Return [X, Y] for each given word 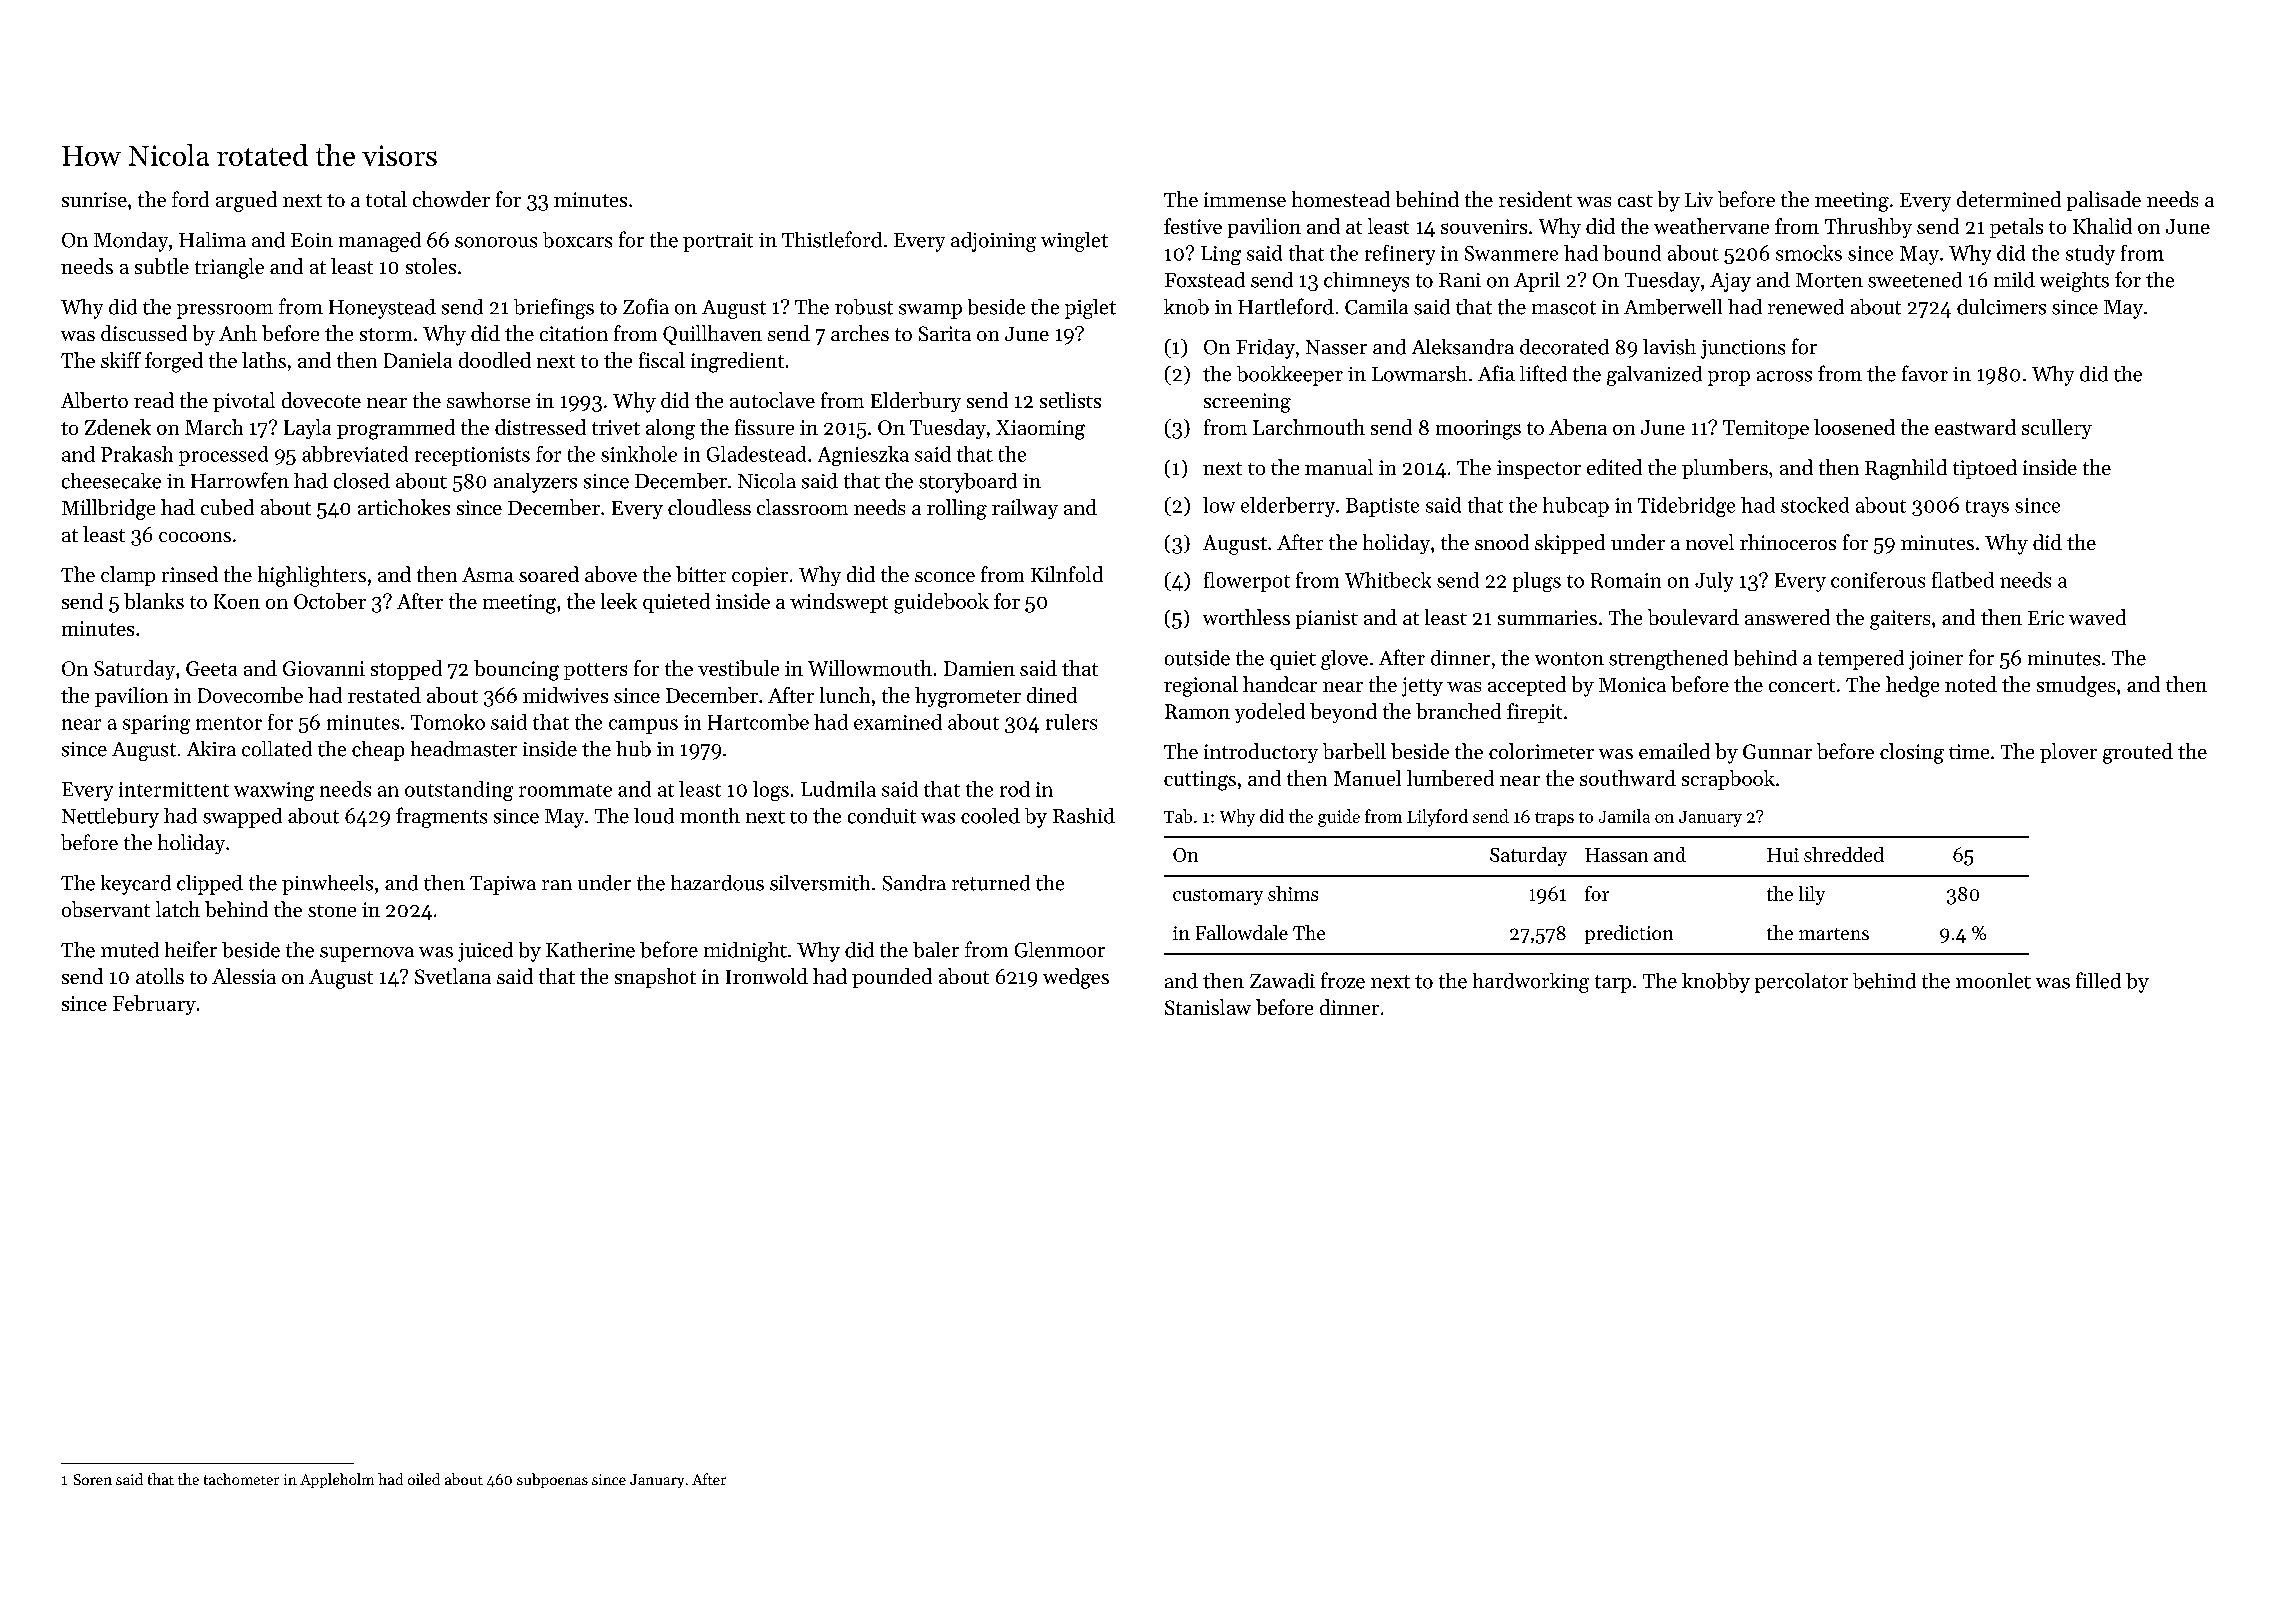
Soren [93, 1479]
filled [2098, 980]
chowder [451, 199]
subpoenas [552, 1480]
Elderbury [916, 402]
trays [1987, 508]
